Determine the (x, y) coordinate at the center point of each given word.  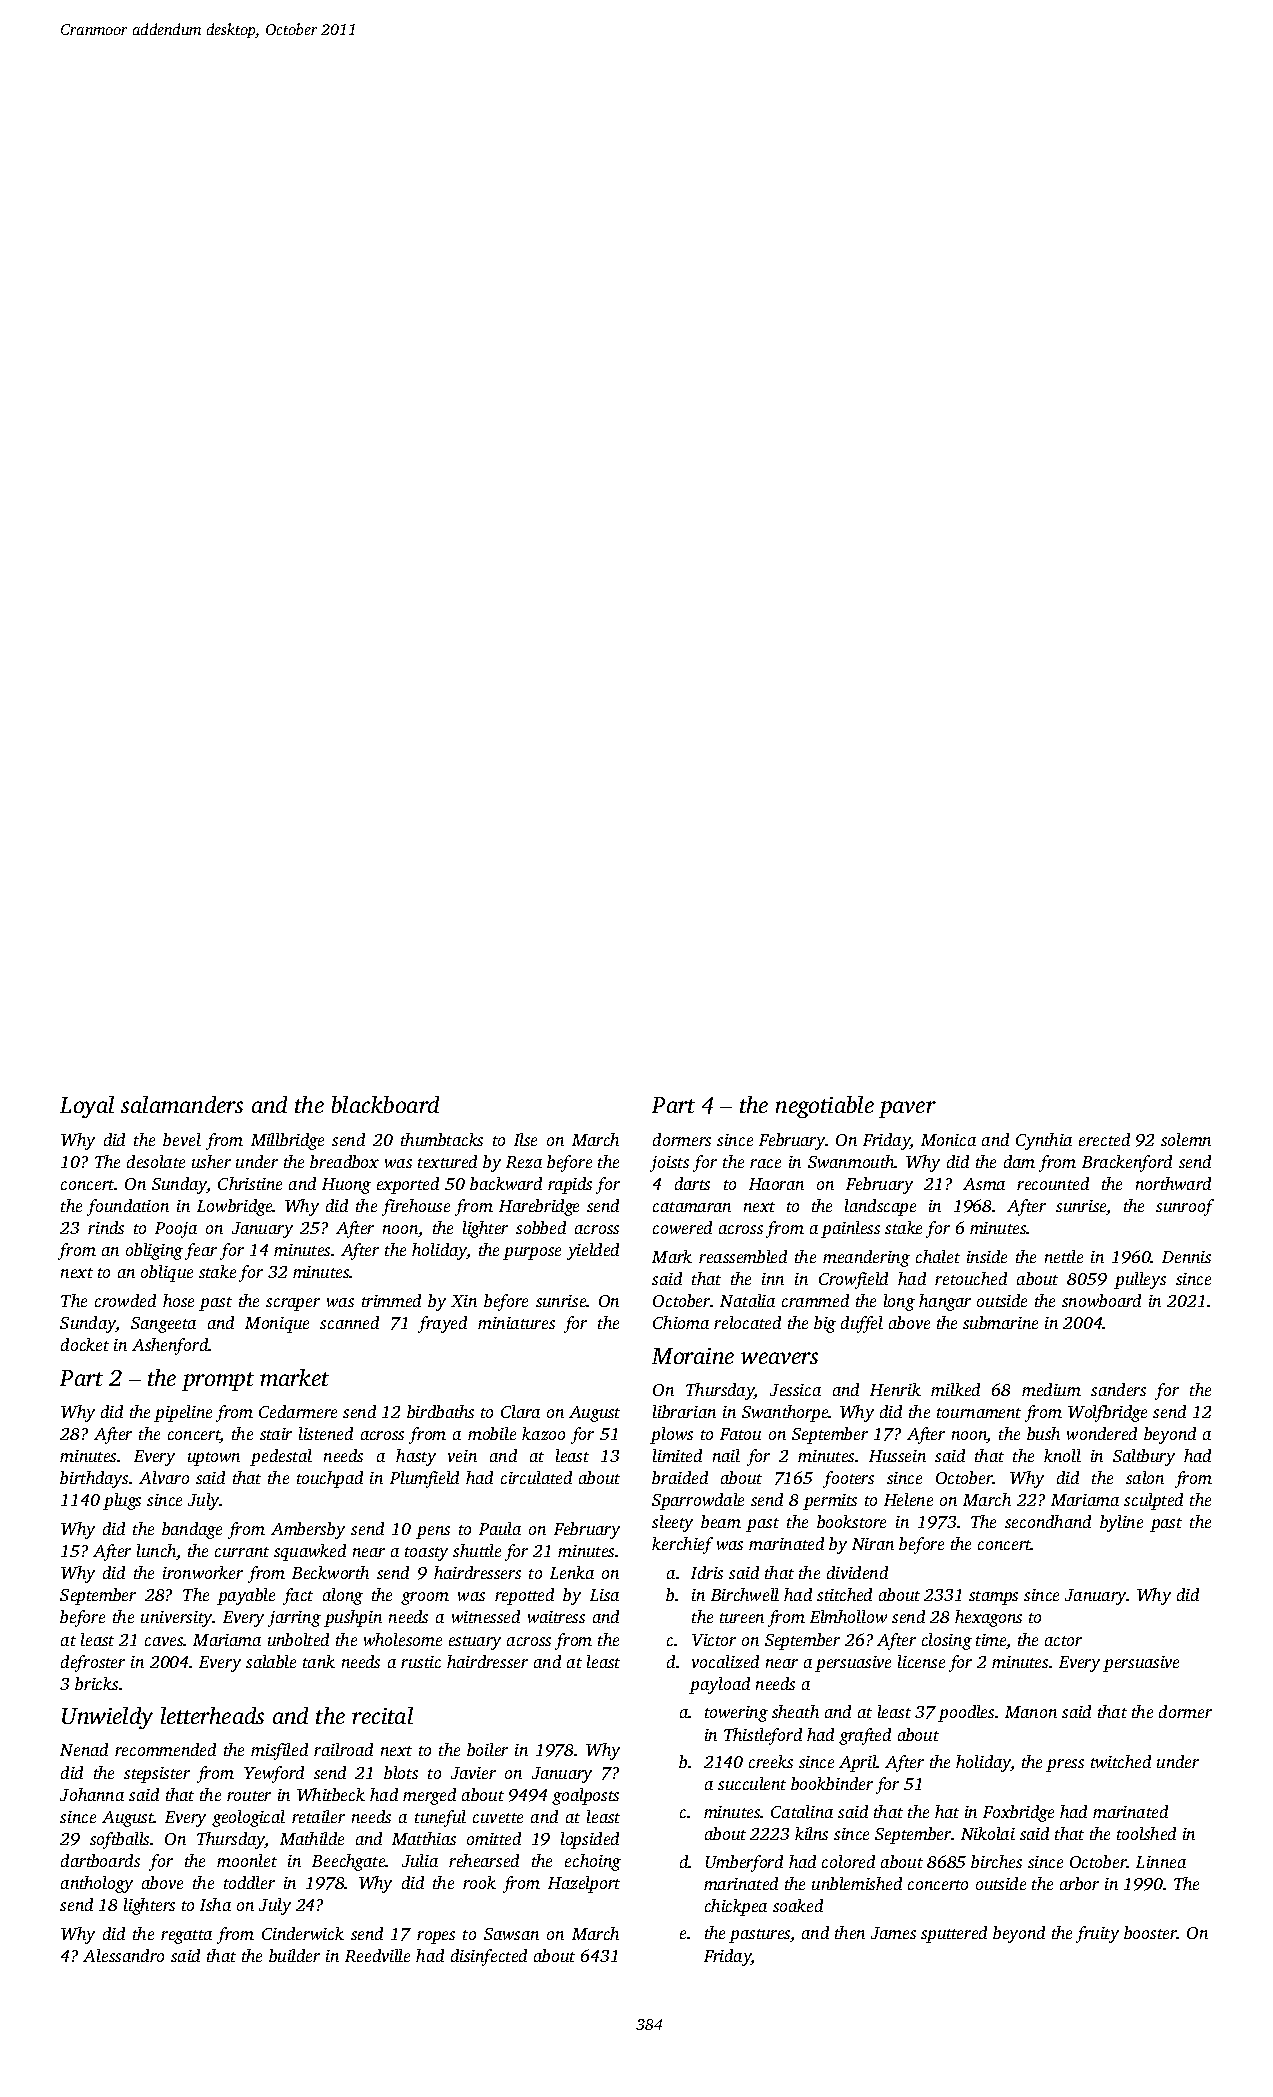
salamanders (182, 1104)
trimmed (391, 1300)
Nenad (84, 1749)
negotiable (825, 1107)
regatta (186, 1937)
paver (907, 1109)
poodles (966, 1713)
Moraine (693, 1356)
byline (1121, 1523)
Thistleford (763, 1736)
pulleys (1140, 1280)
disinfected (489, 1957)
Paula (500, 1528)
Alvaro (164, 1477)
